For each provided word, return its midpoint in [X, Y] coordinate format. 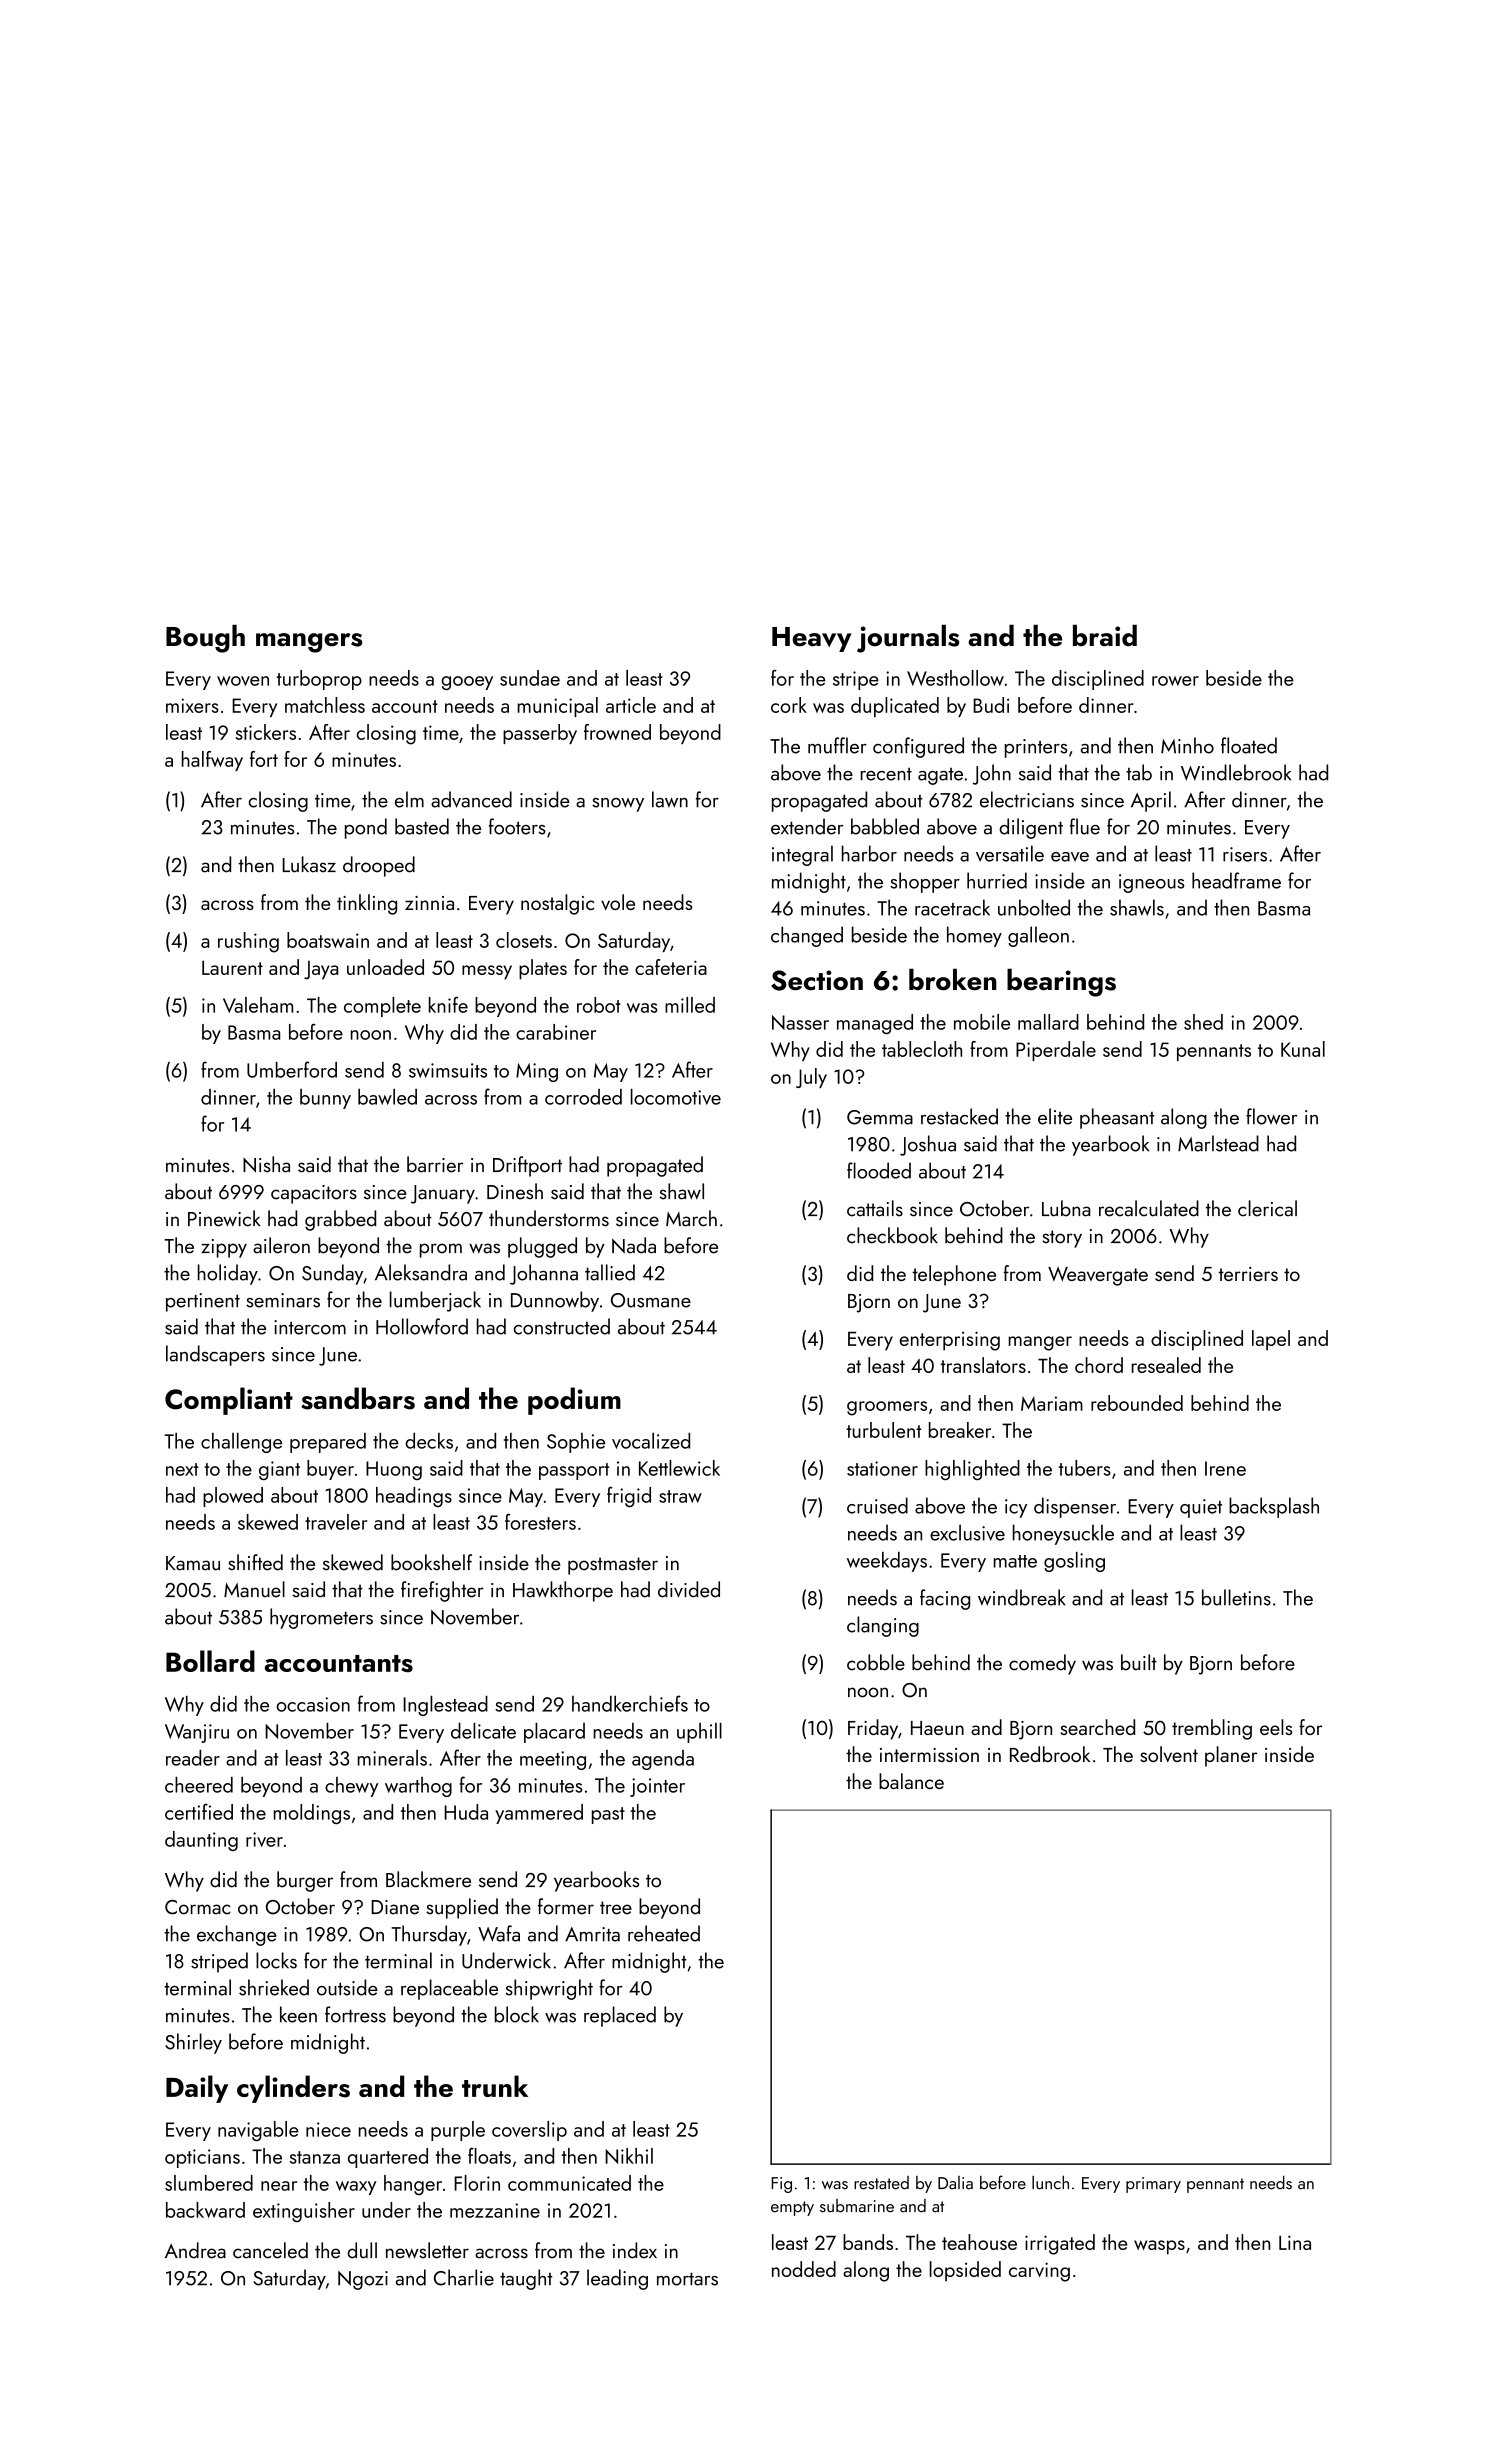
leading [617, 2279]
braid [1105, 636]
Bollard [210, 1661]
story [1062, 1239]
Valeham [258, 1005]
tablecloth [922, 1049]
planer [1231, 1756]
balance [911, 1781]
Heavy [811, 639]
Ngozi [363, 2280]
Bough [205, 639]
